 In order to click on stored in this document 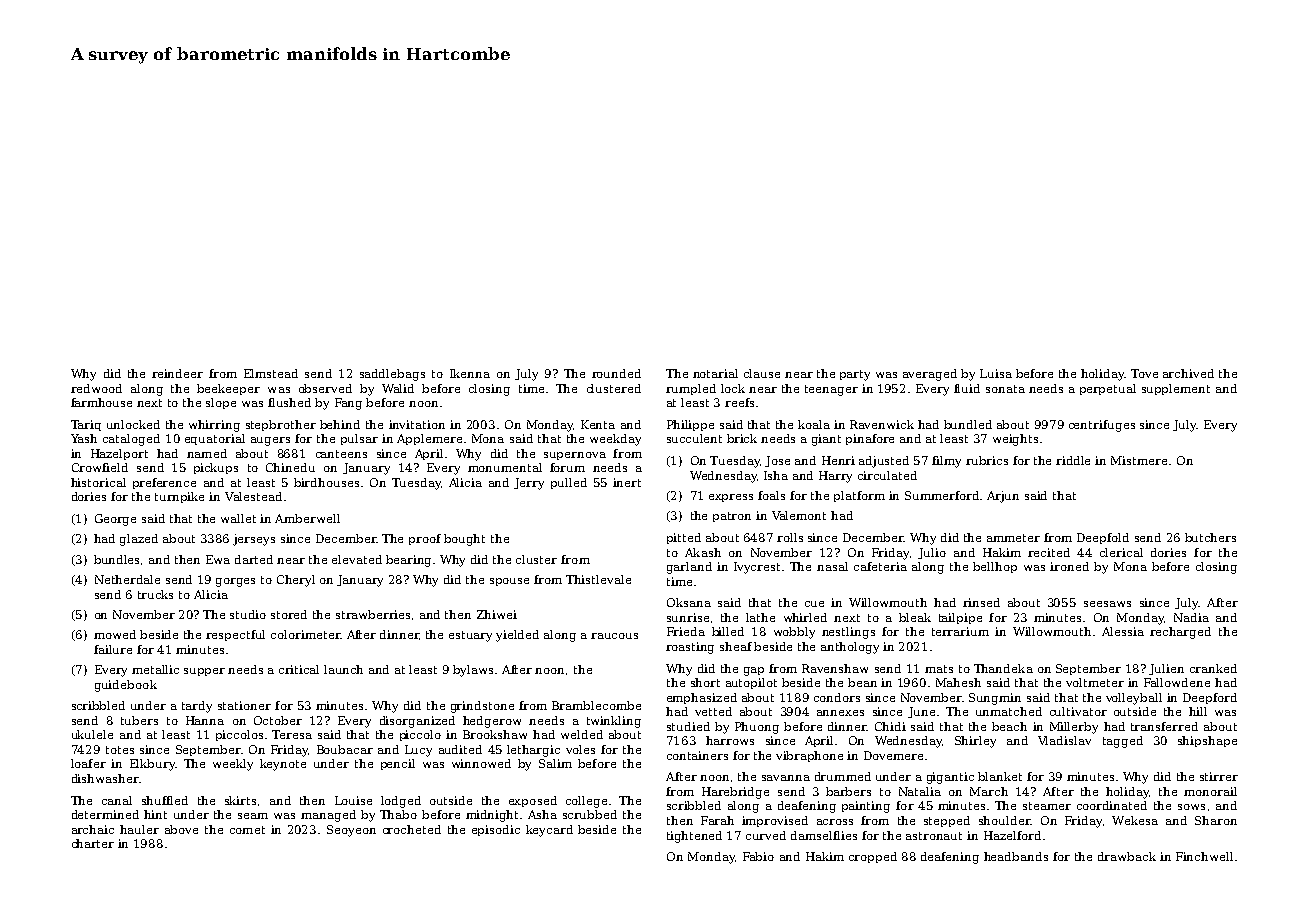, I will do `click(289, 614)`.
